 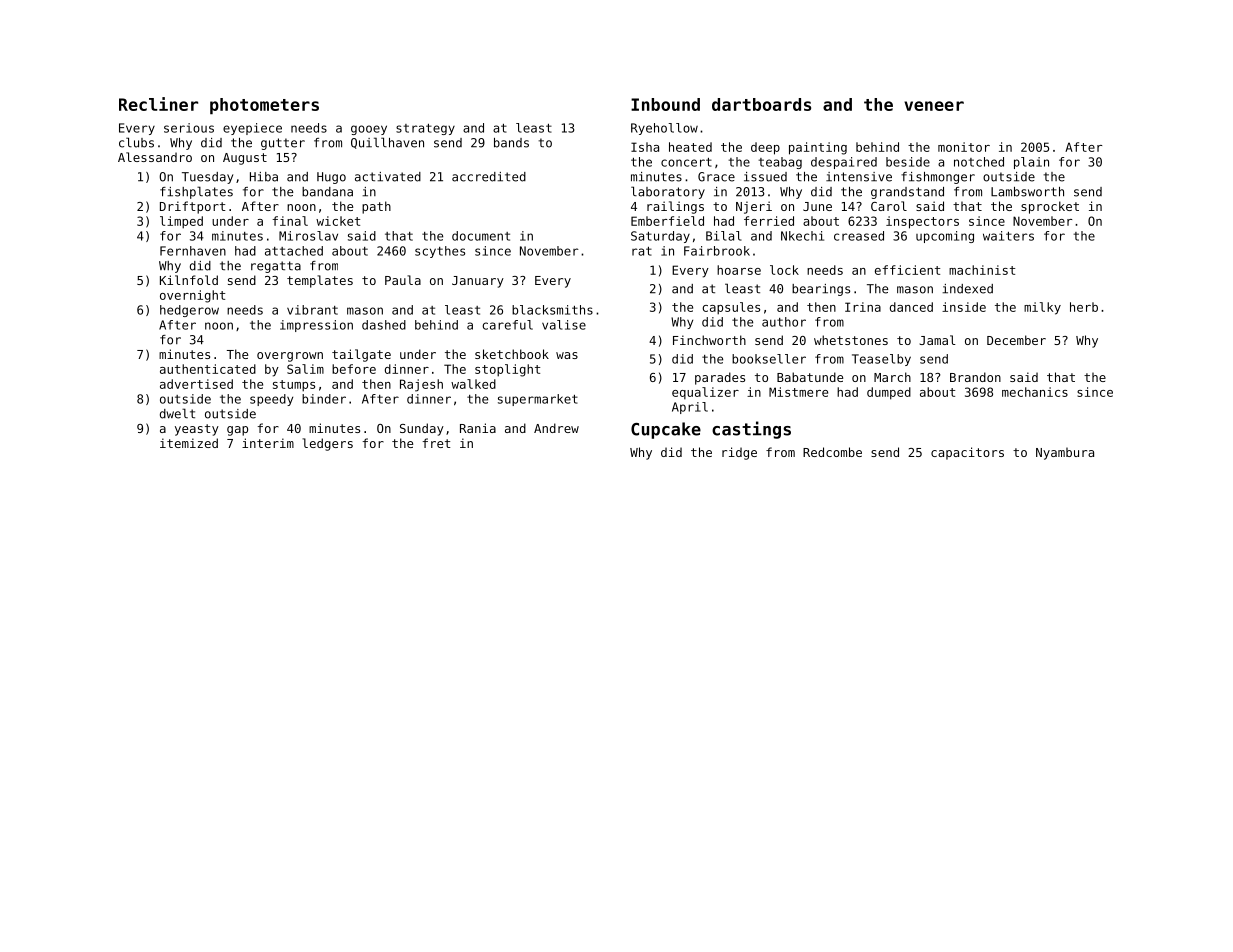 I want to click on veneer, so click(x=934, y=106).
